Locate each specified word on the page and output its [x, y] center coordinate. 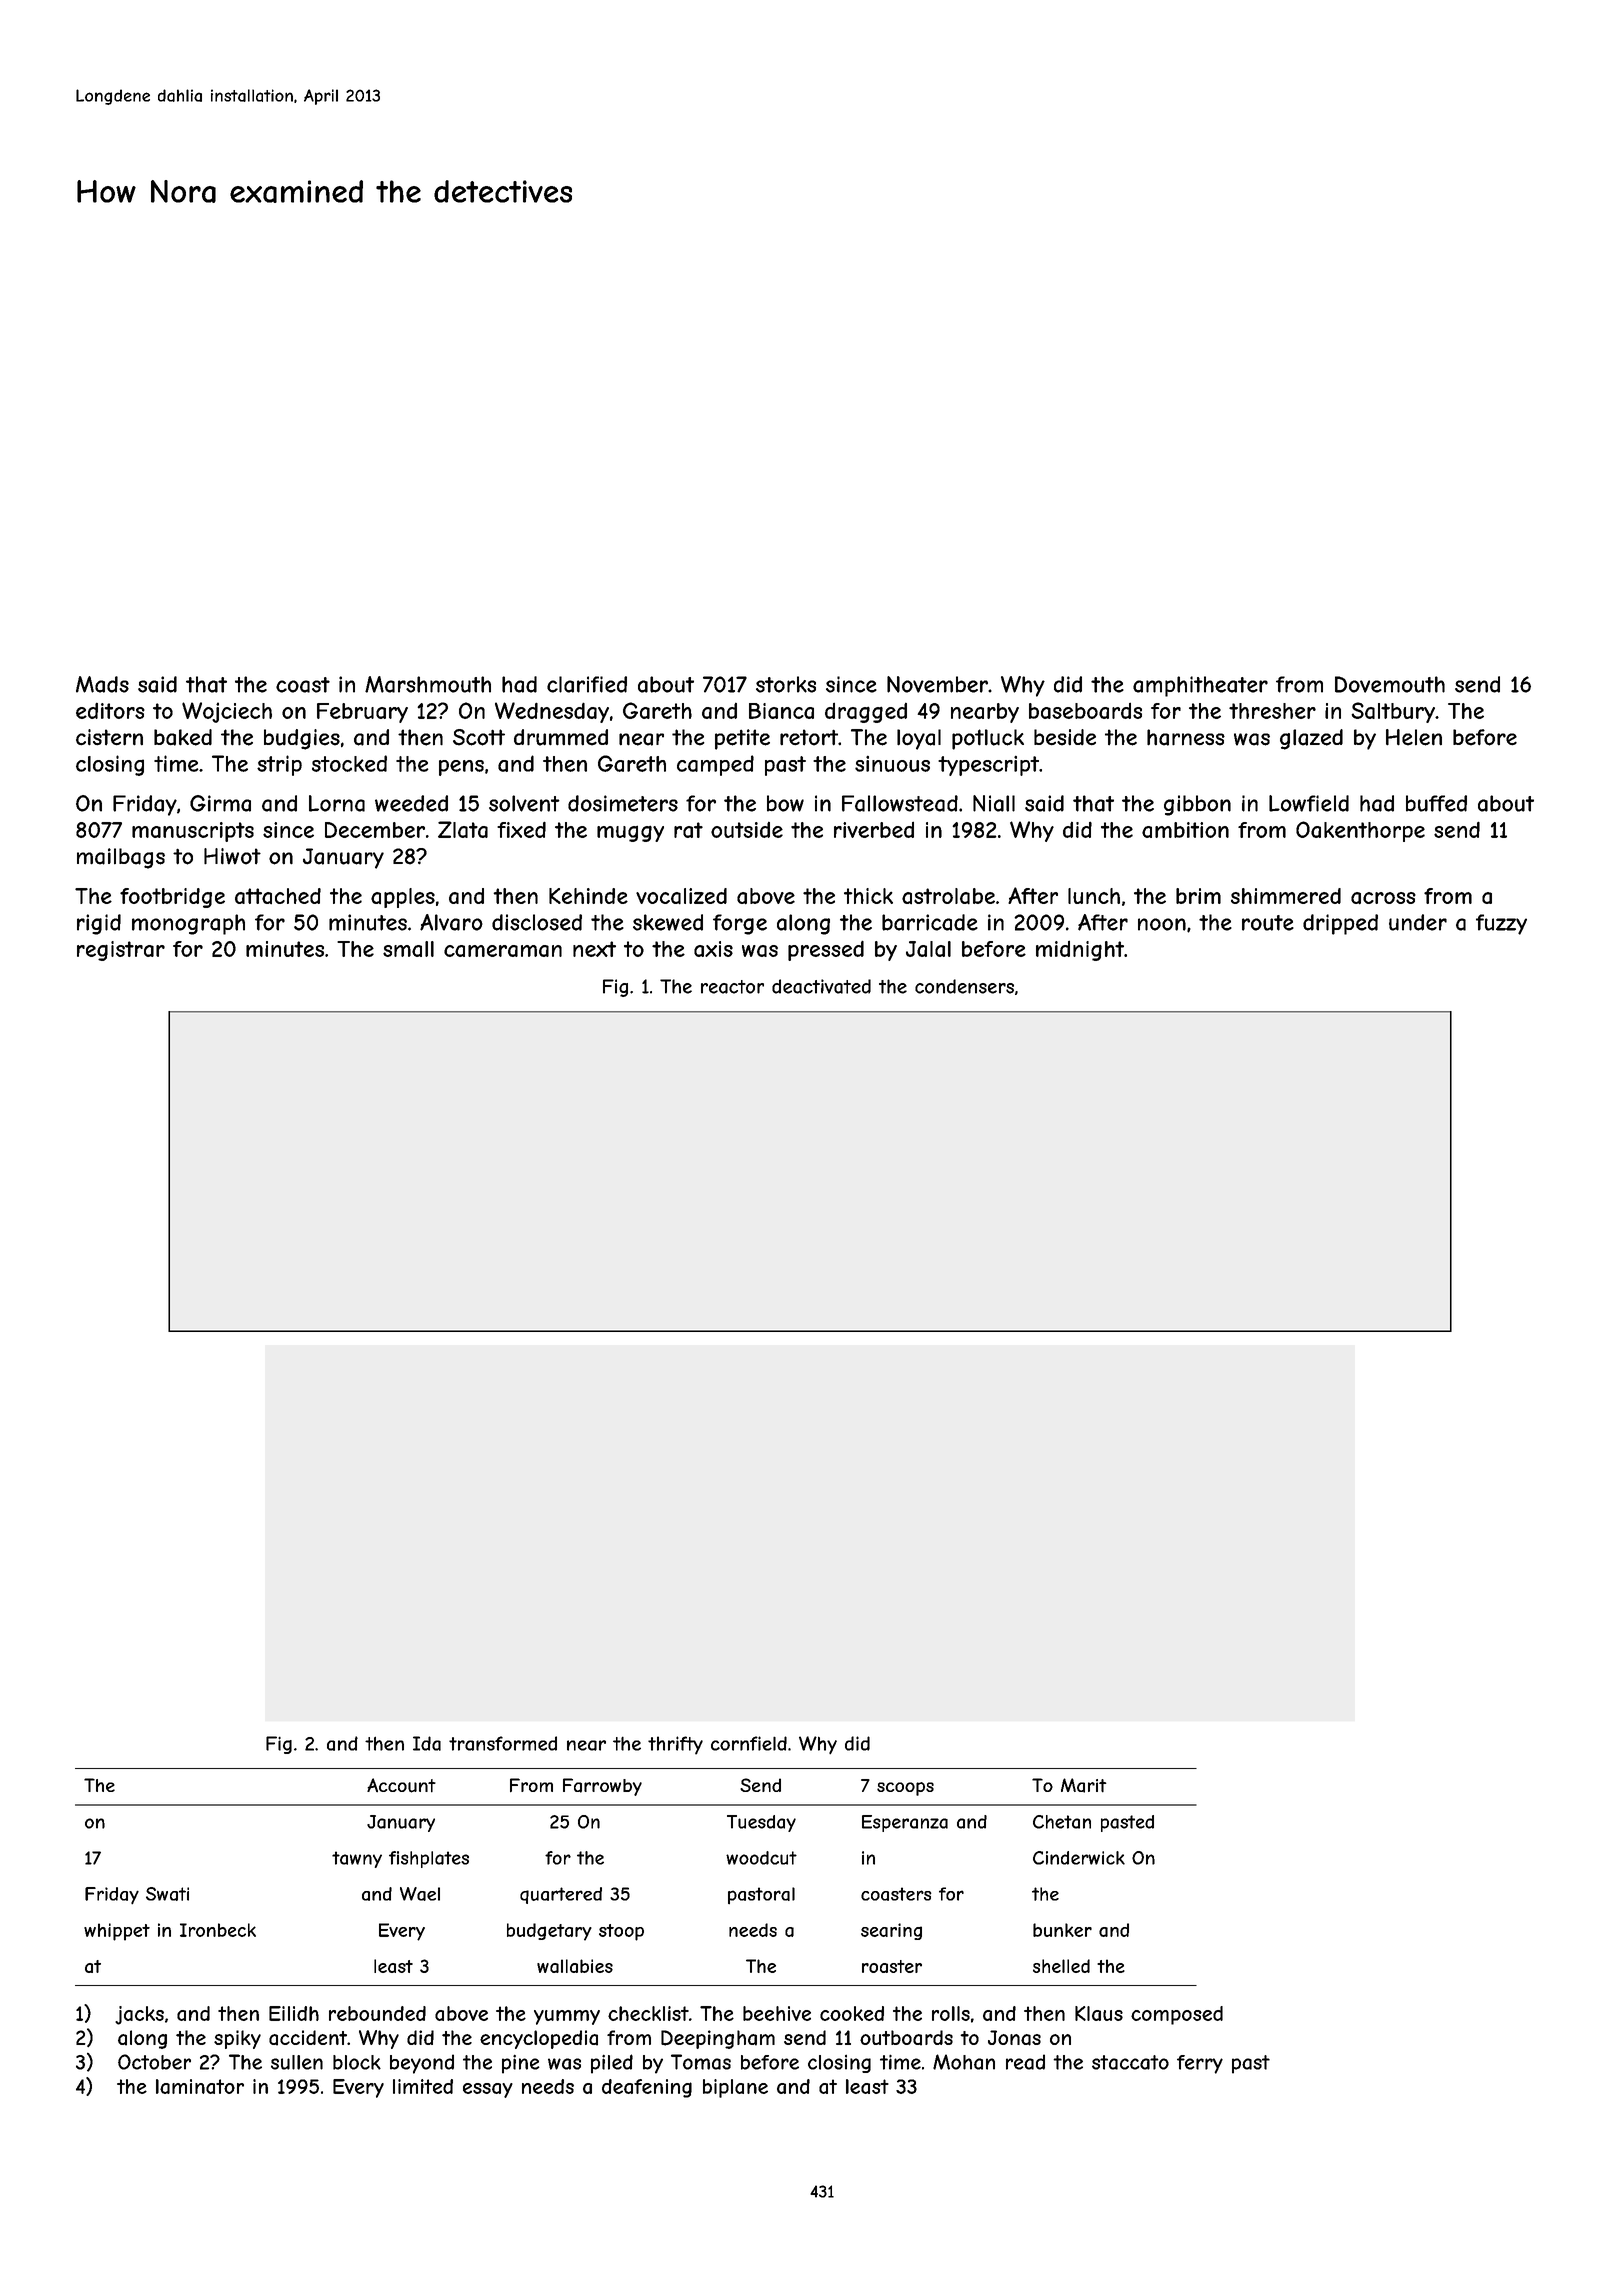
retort [809, 737]
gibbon [1197, 805]
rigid [99, 924]
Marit [1084, 1785]
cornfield [749, 1743]
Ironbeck [218, 1930]
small [408, 949]
